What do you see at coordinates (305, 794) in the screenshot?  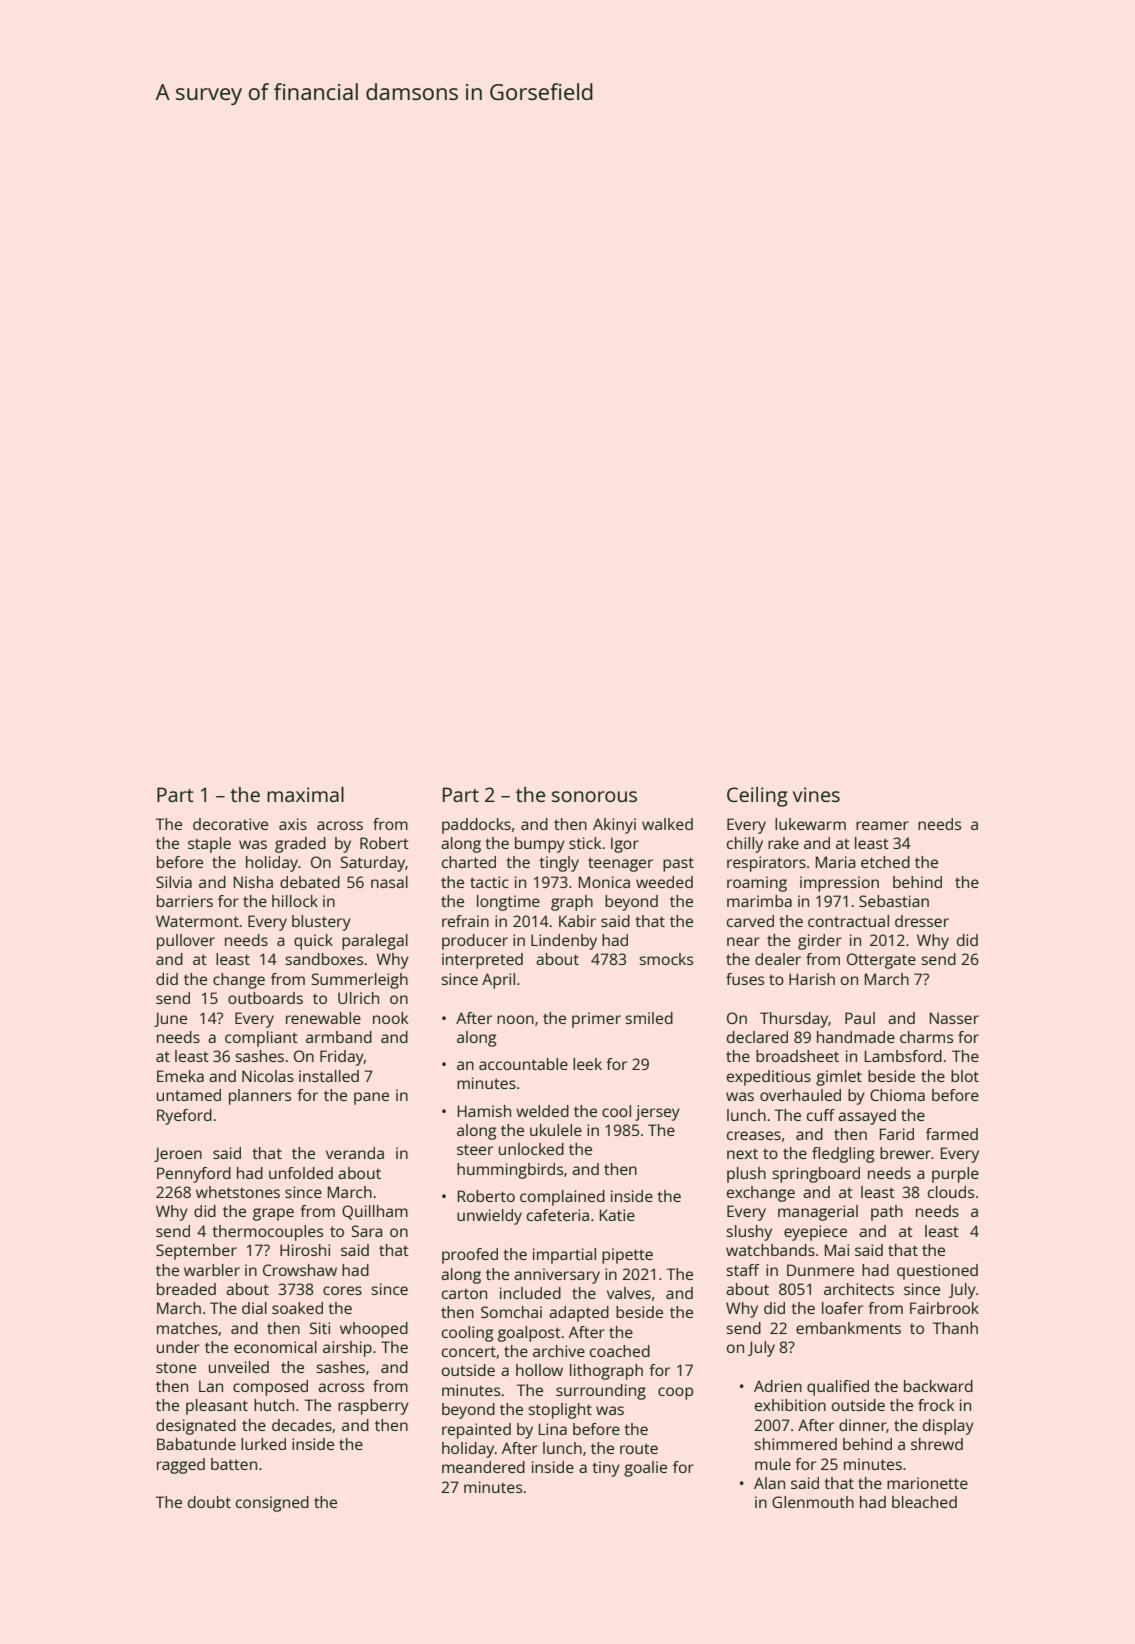 I see `maximal` at bounding box center [305, 794].
